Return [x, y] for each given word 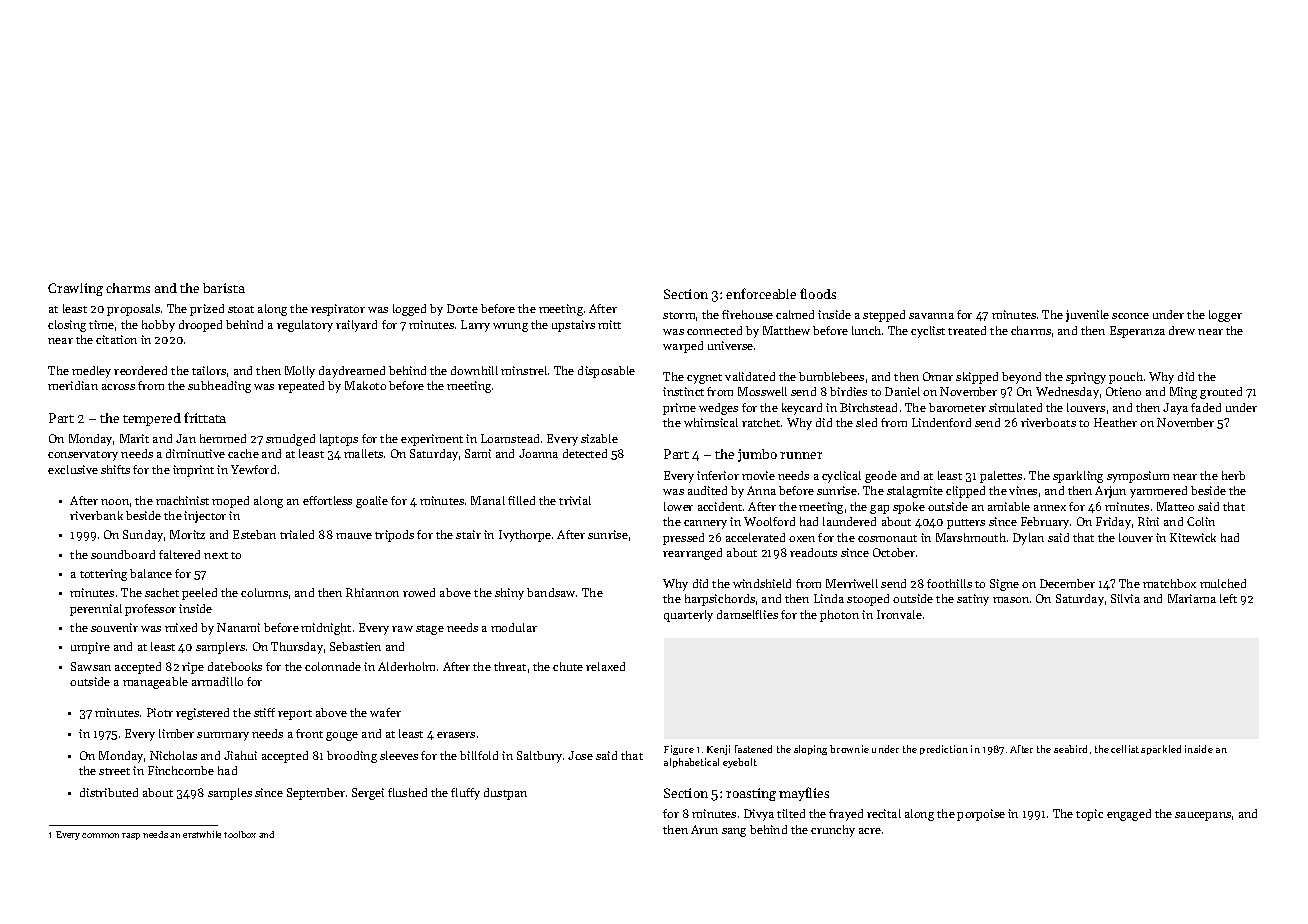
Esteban [254, 534]
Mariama [1192, 598]
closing [67, 326]
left [1228, 598]
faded [1206, 407]
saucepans [1203, 816]
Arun [704, 829]
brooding [352, 757]
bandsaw [551, 592]
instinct [683, 391]
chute [568, 666]
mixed [181, 627]
